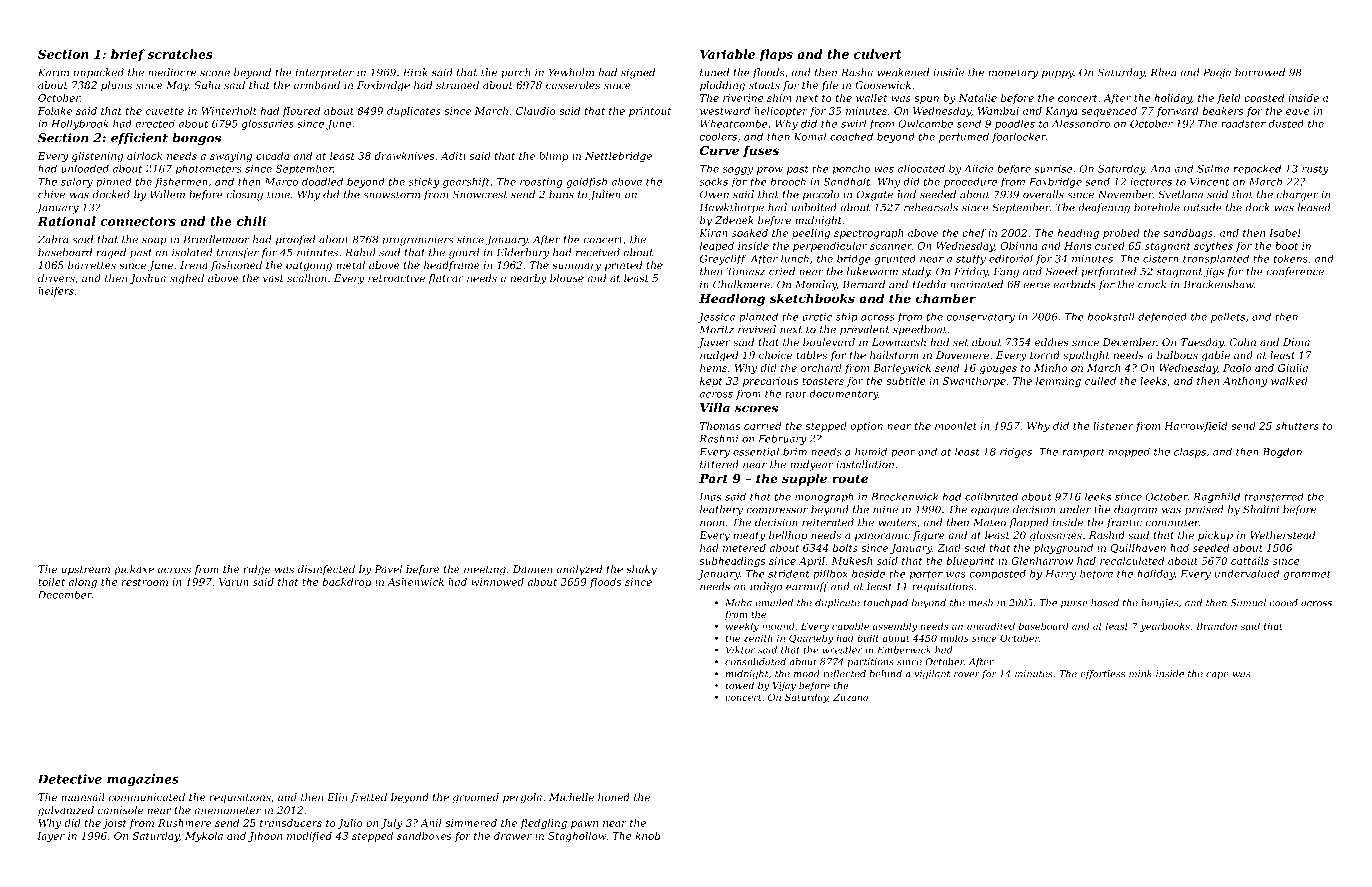  Describe the element at coordinates (404, 156) in the screenshot. I see `drawknives` at that location.
